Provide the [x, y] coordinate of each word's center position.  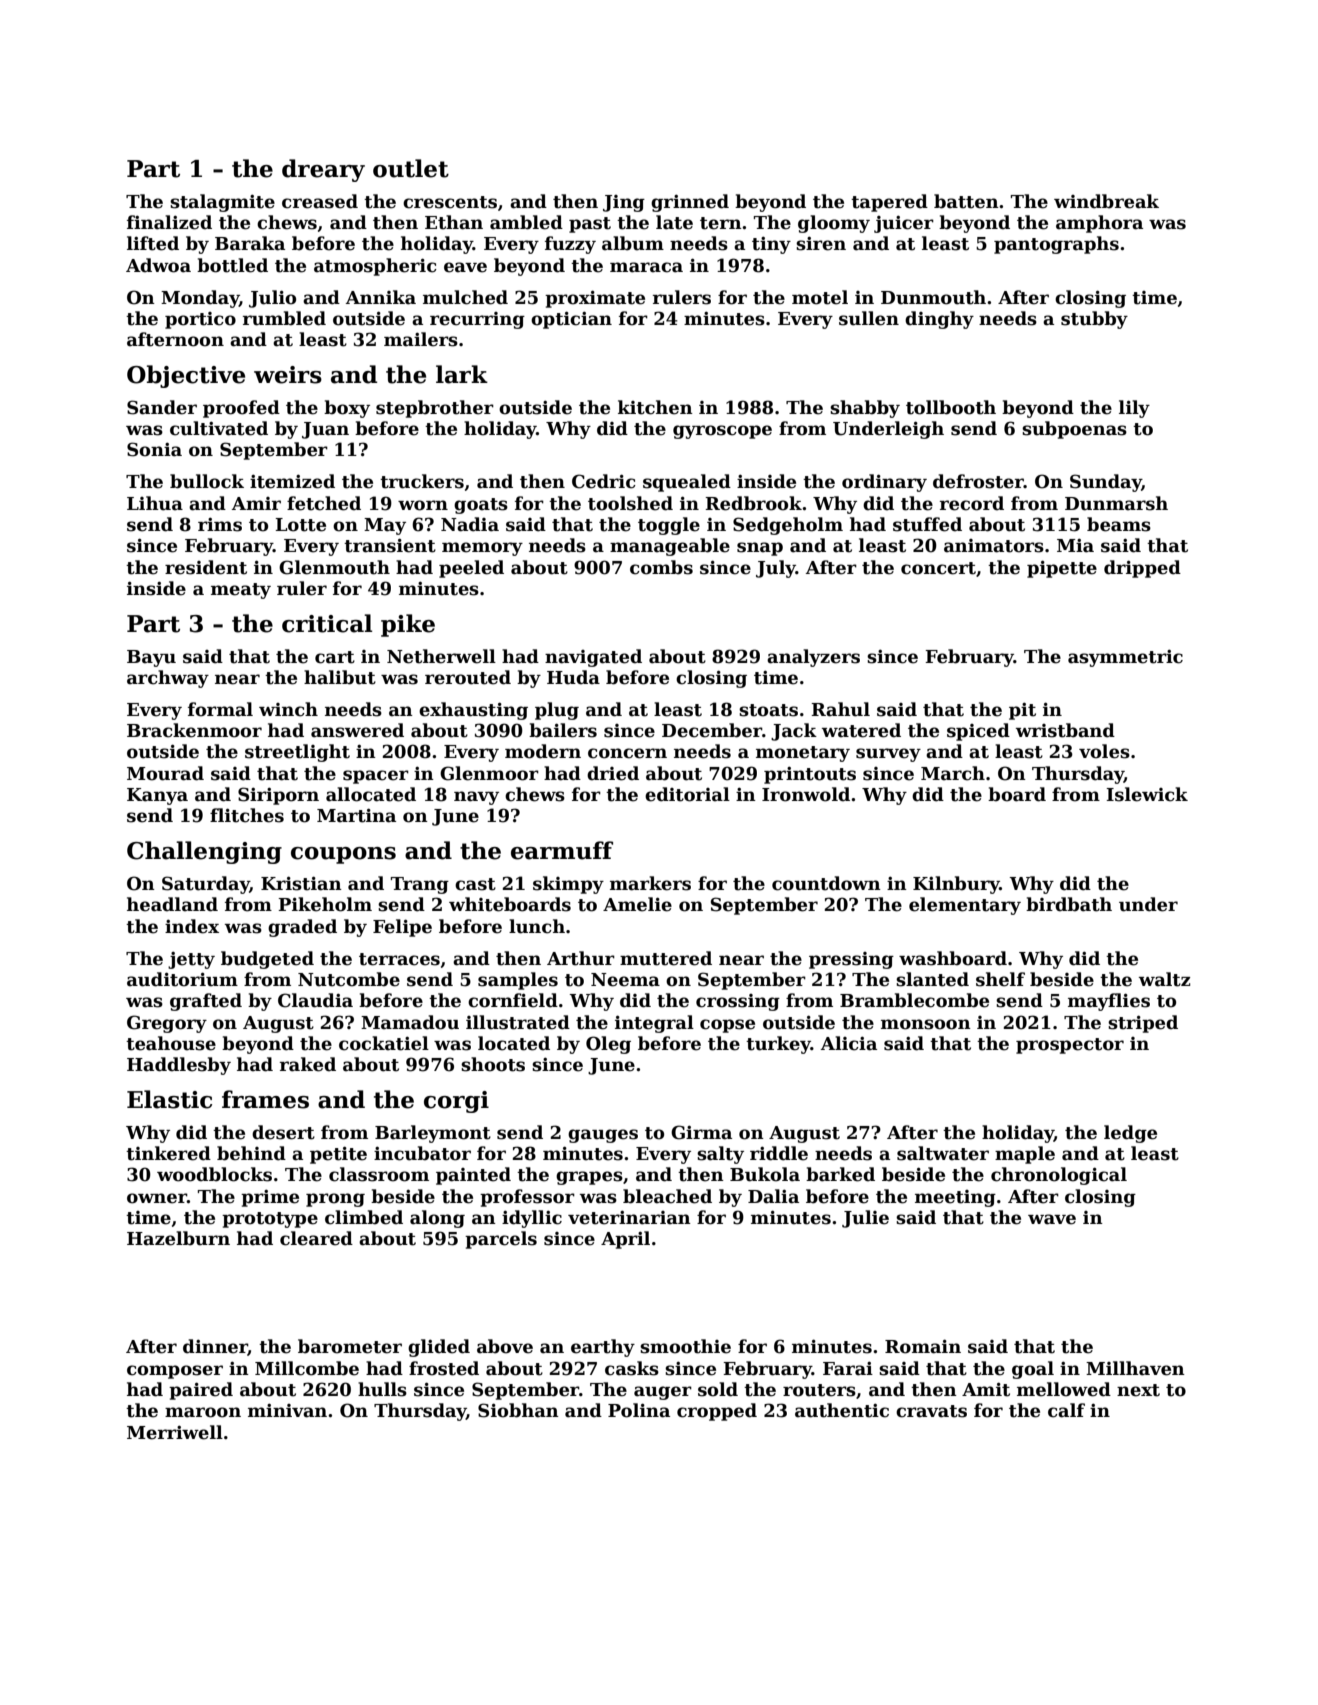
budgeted [267, 960]
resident [206, 567]
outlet [411, 168]
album [633, 243]
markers [650, 883]
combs [661, 567]
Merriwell [175, 1432]
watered [861, 730]
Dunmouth [933, 297]
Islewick [1147, 794]
